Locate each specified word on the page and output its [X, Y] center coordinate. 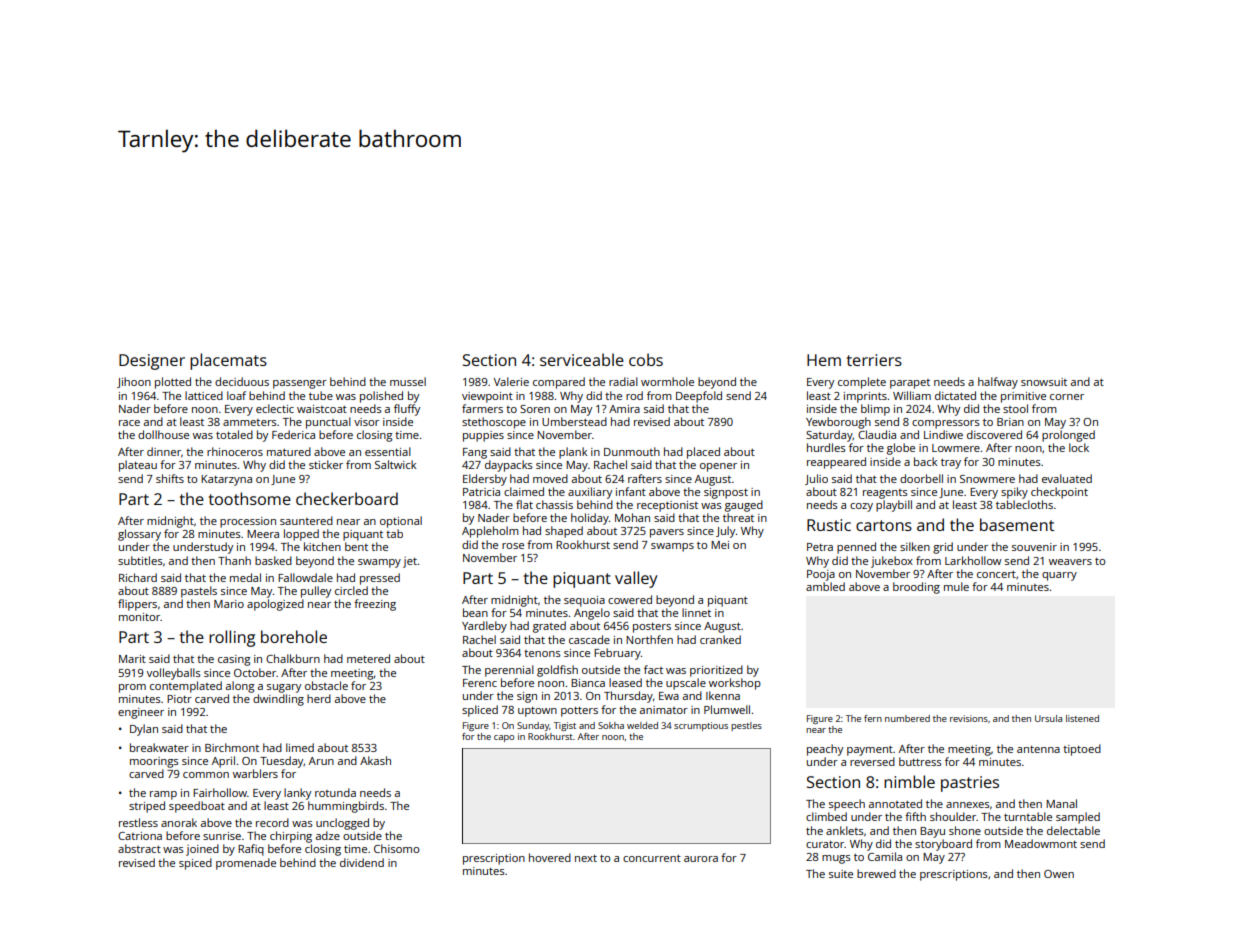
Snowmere [987, 479]
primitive [1023, 397]
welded [642, 725]
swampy [379, 563]
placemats [228, 361]
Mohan [632, 517]
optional [401, 522]
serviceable [582, 359]
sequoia [584, 601]
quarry [1059, 576]
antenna [1038, 749]
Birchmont [232, 747]
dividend [362, 862]
